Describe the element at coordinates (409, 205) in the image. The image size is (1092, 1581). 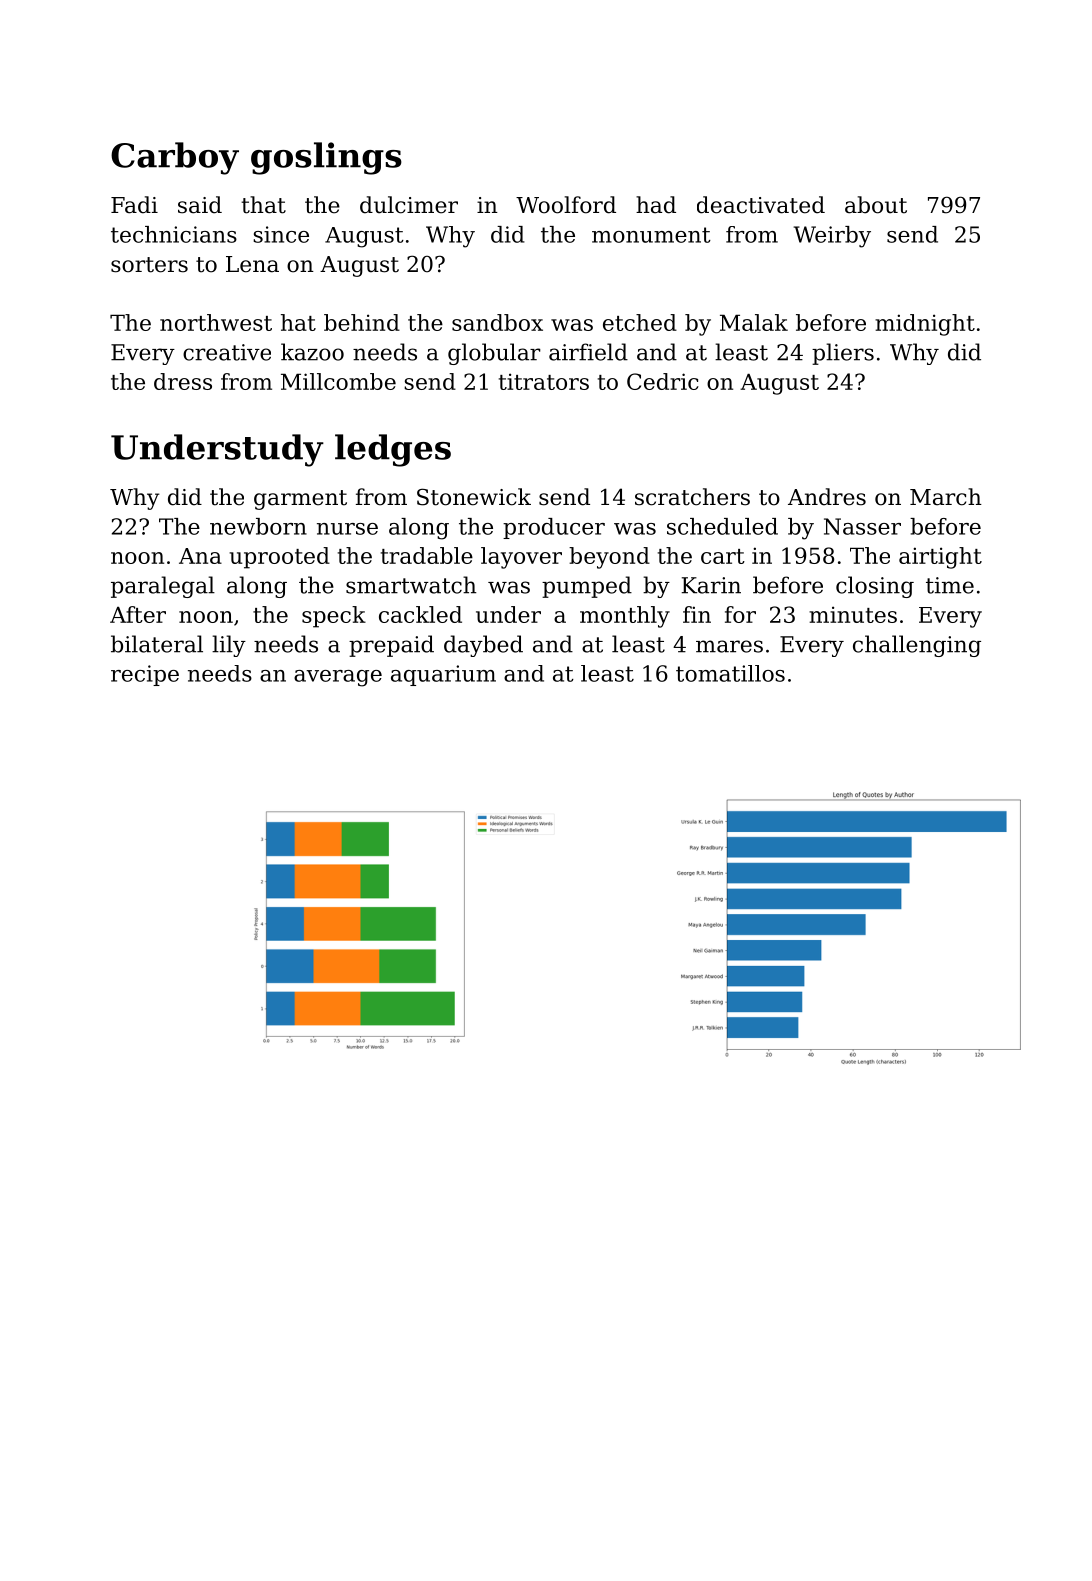
I see `dulcimer` at that location.
